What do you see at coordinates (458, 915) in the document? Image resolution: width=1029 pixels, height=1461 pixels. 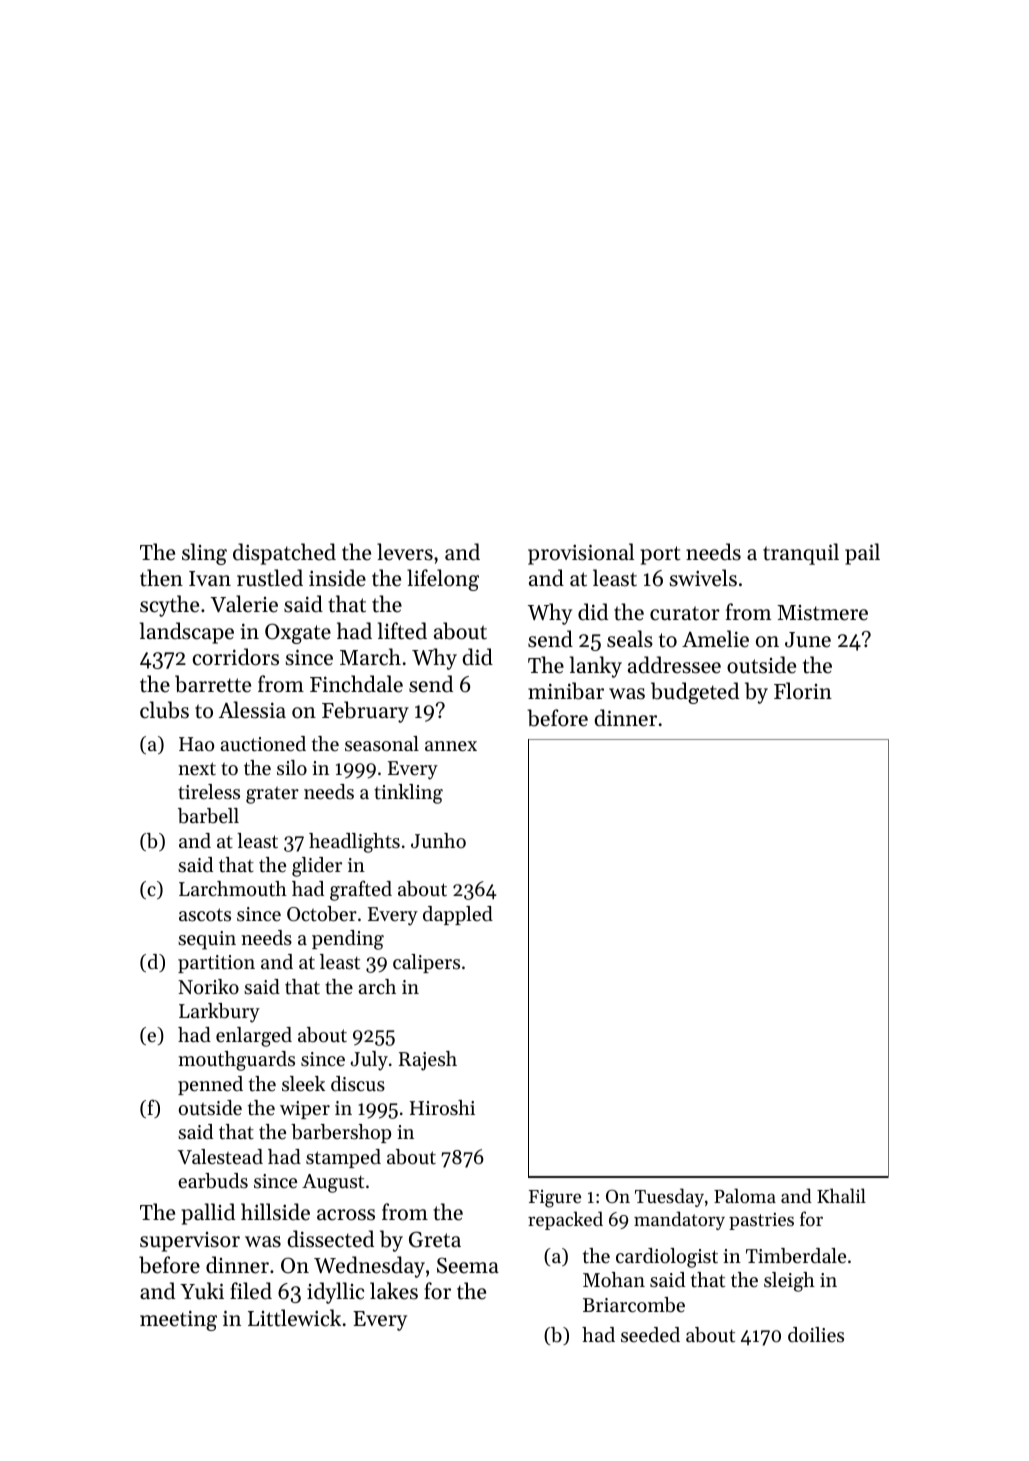 I see `dappled` at bounding box center [458, 915].
